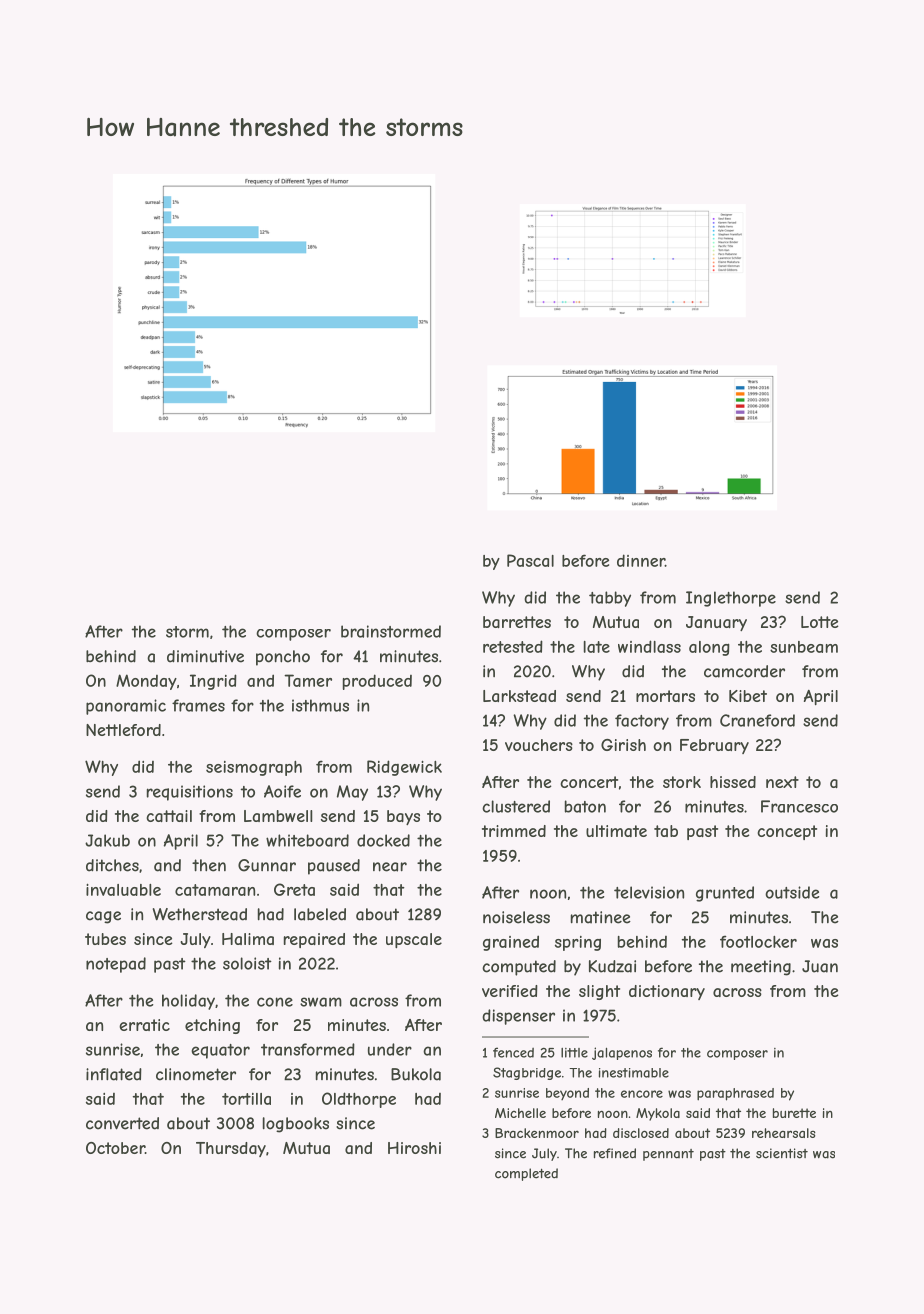 Image resolution: width=924 pixels, height=1314 pixels. I want to click on invaluable, so click(123, 889).
